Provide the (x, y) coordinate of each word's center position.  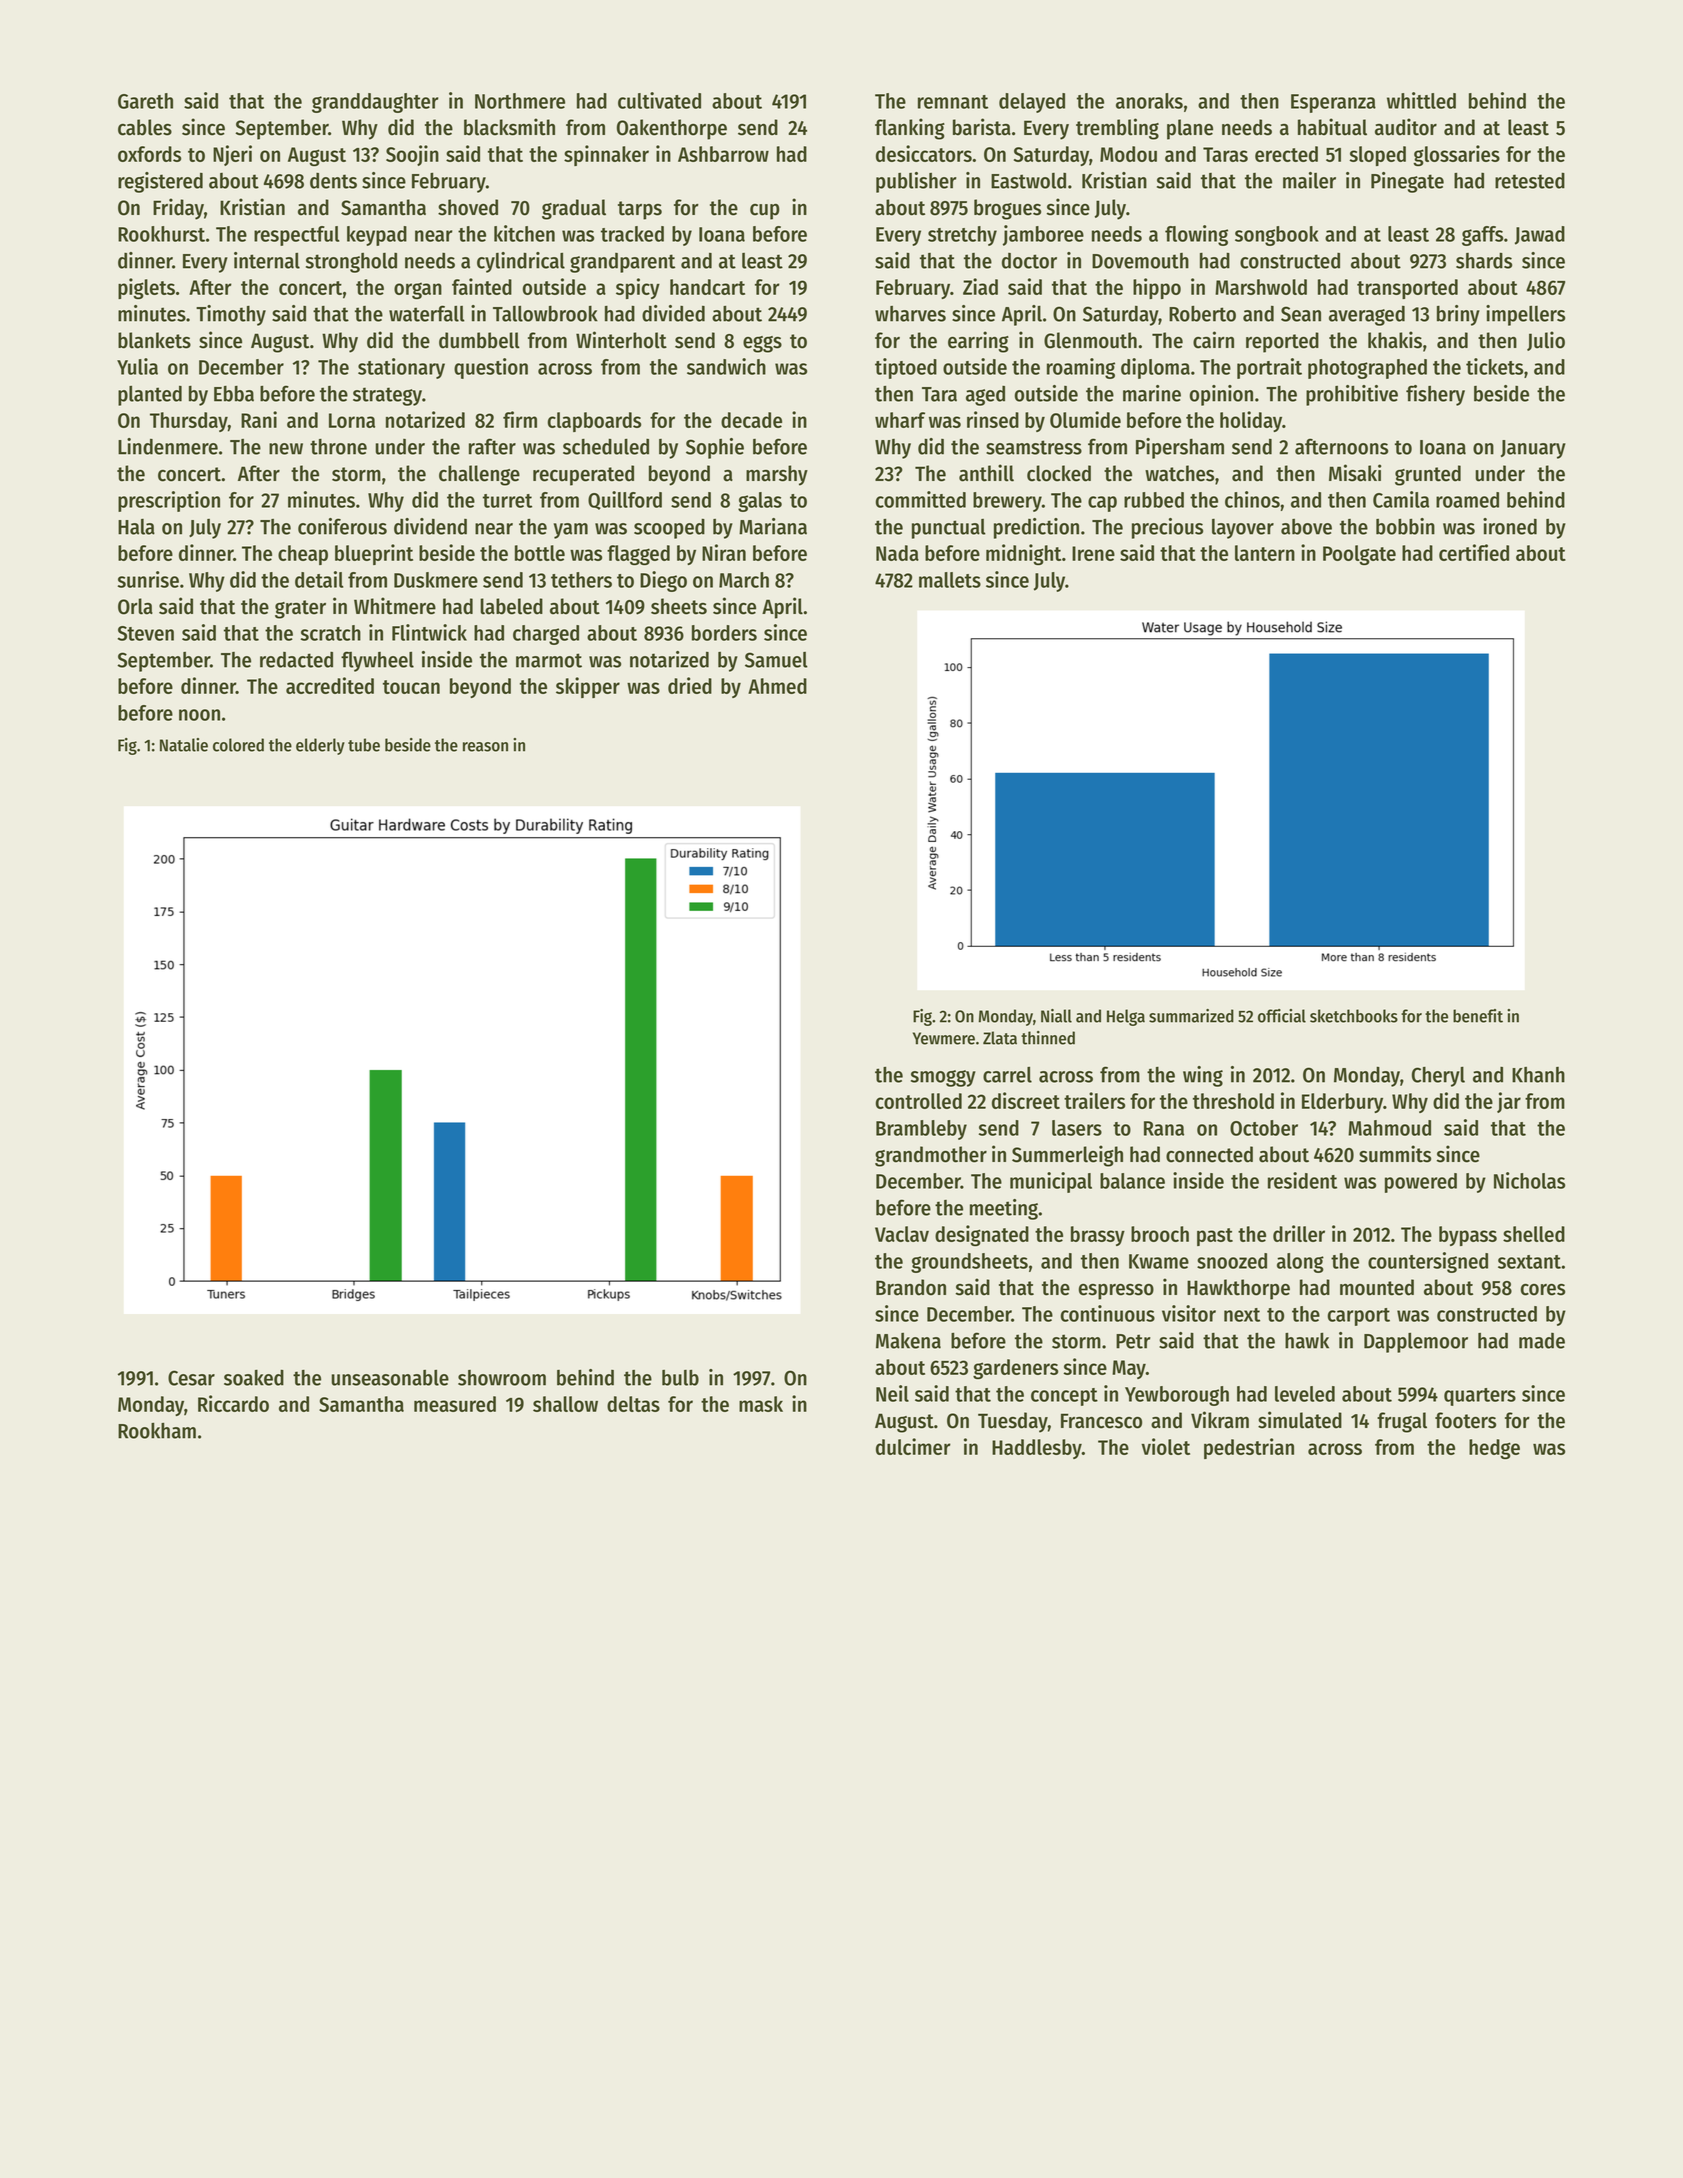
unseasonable (390, 1378)
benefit (1478, 1016)
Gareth (145, 101)
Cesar (191, 1378)
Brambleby (921, 1130)
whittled (1421, 100)
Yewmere (944, 1038)
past (1215, 1237)
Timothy (231, 315)
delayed (1032, 103)
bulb (680, 1378)
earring (978, 342)
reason (485, 747)
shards (1484, 260)
